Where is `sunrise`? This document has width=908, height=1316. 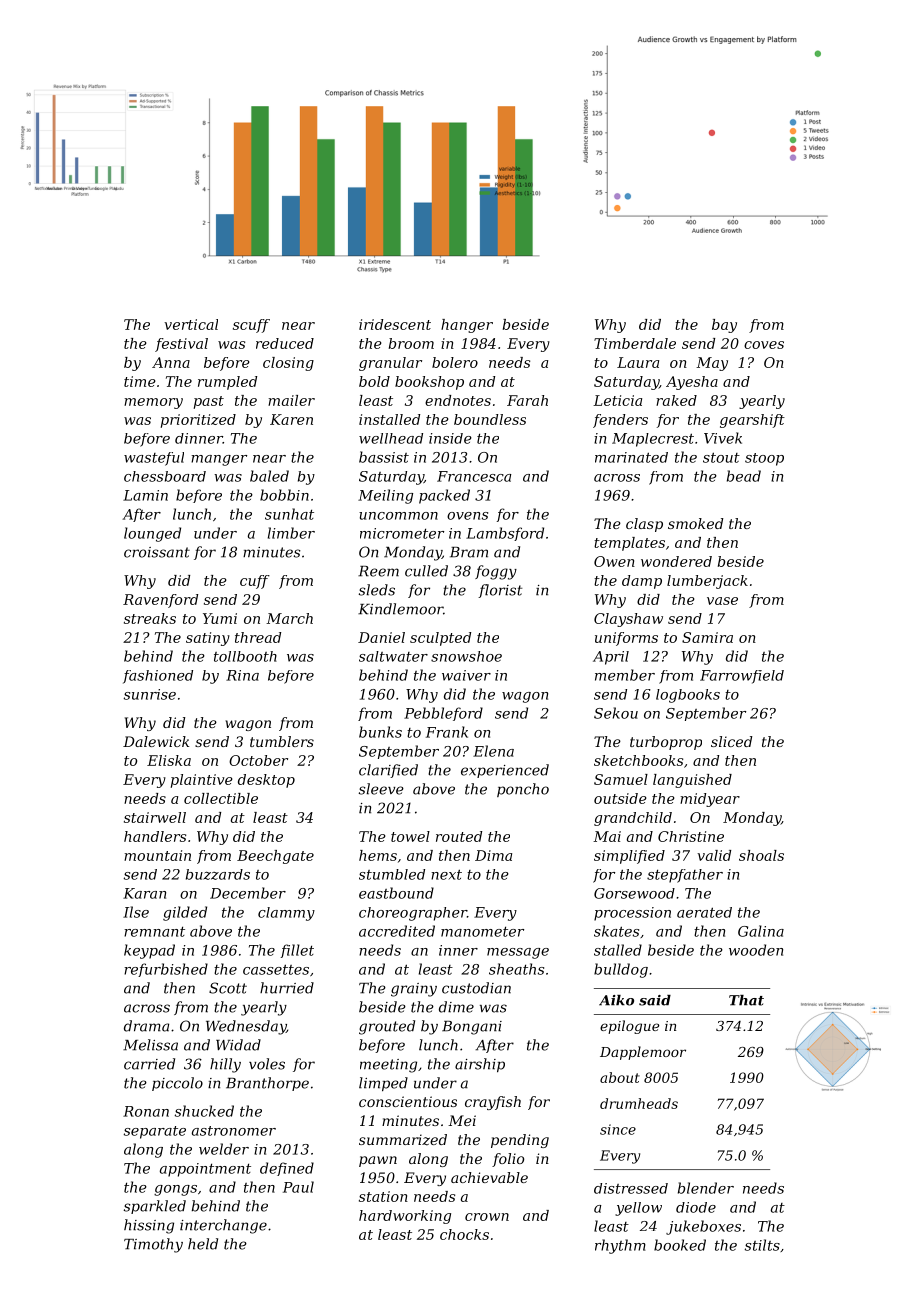 sunrise is located at coordinates (150, 694).
